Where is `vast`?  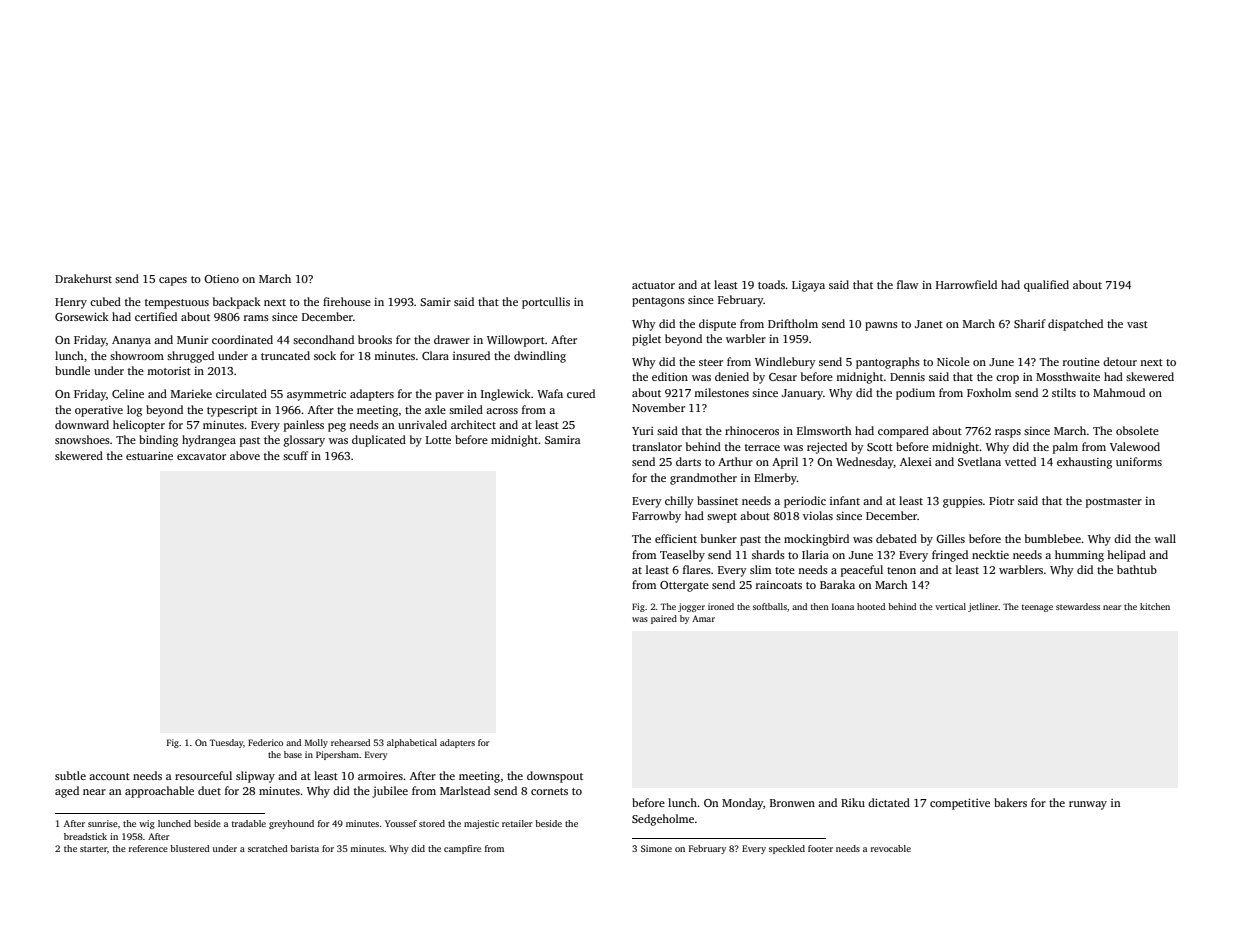
vast is located at coordinates (1137, 324).
